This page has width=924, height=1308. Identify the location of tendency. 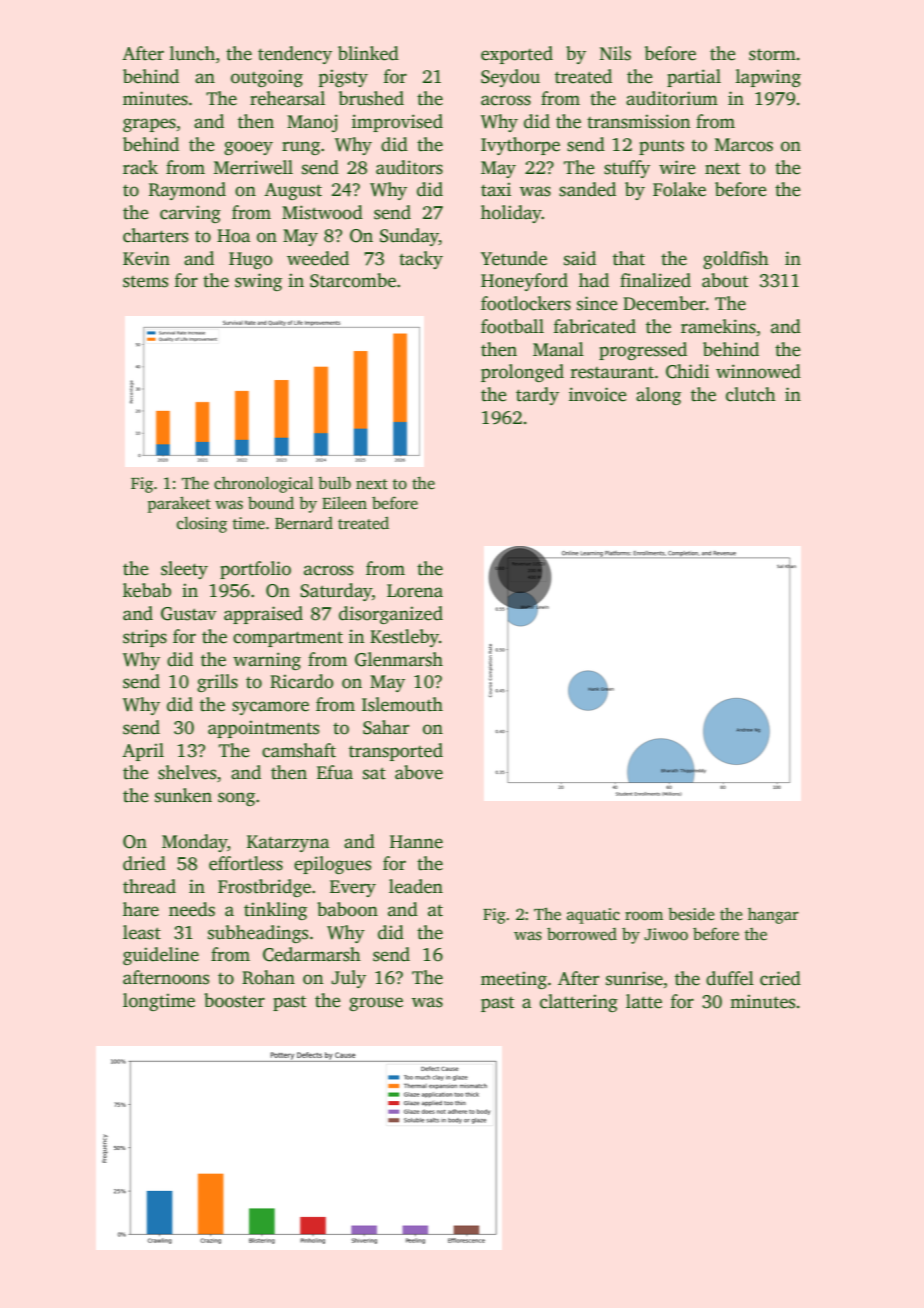
(295, 55).
